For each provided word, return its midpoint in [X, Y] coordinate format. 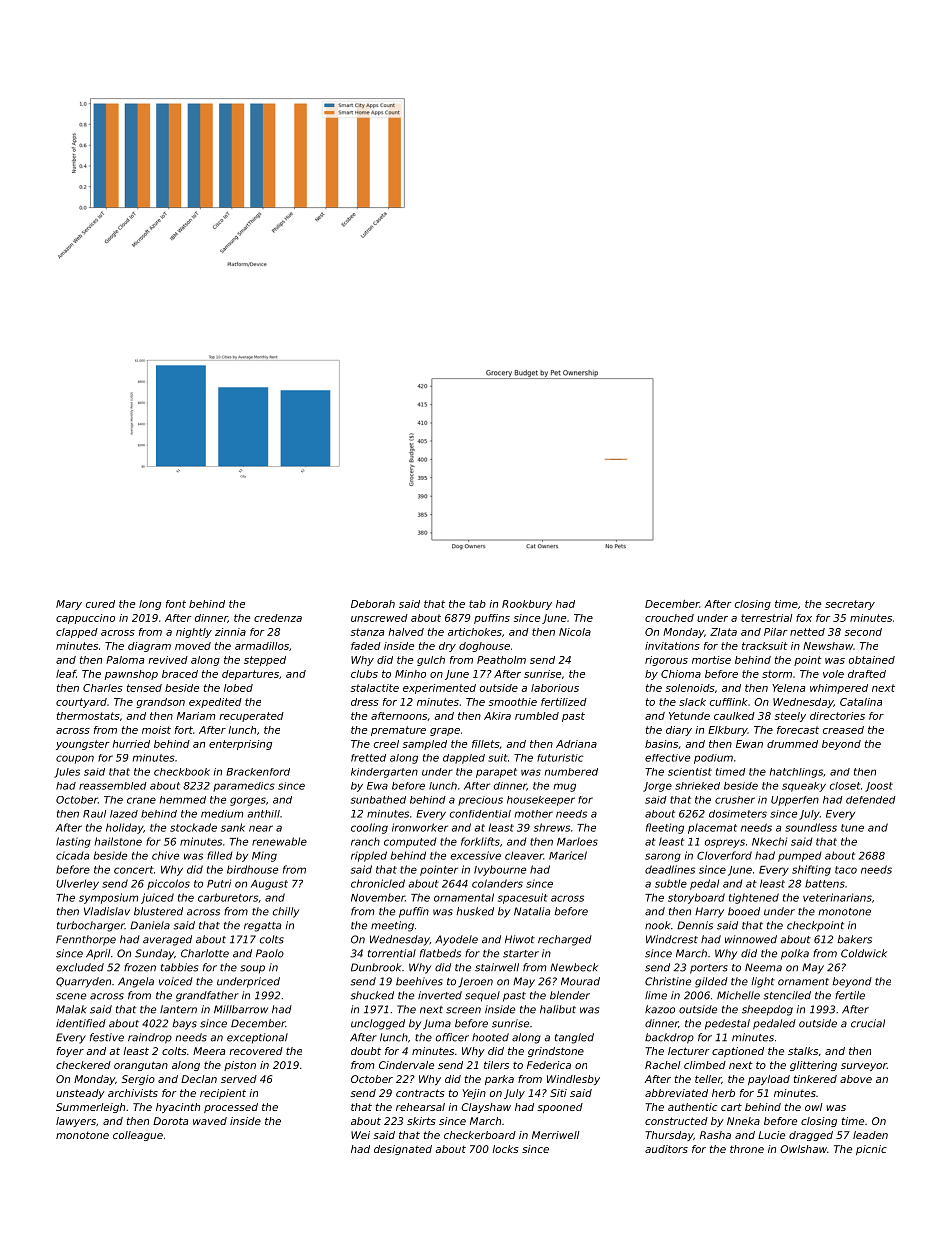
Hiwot [520, 939]
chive [165, 855]
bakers [855, 939]
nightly [194, 633]
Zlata [723, 632]
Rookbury [527, 605]
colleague [138, 1136]
